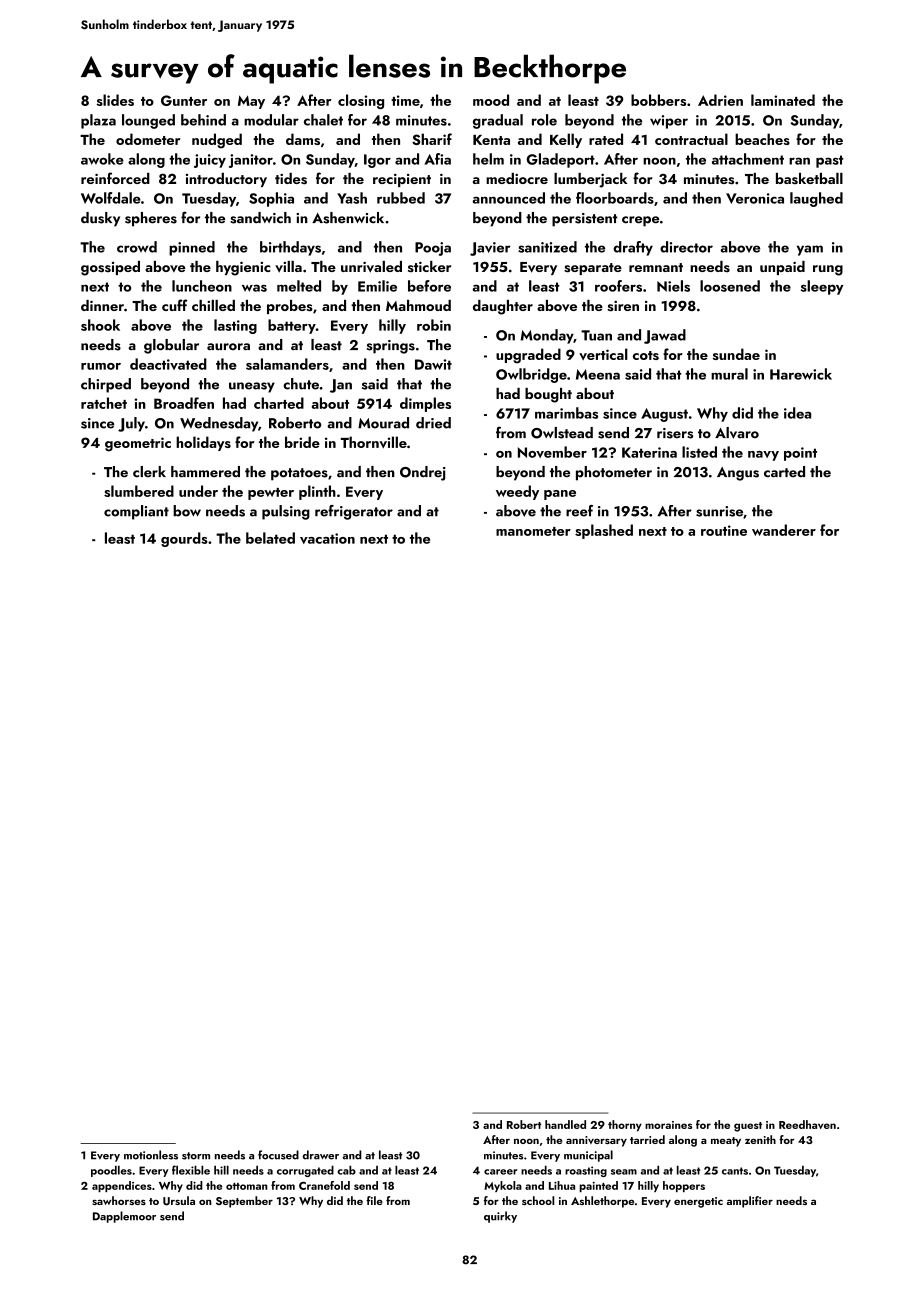  I want to click on sleepy, so click(822, 287).
